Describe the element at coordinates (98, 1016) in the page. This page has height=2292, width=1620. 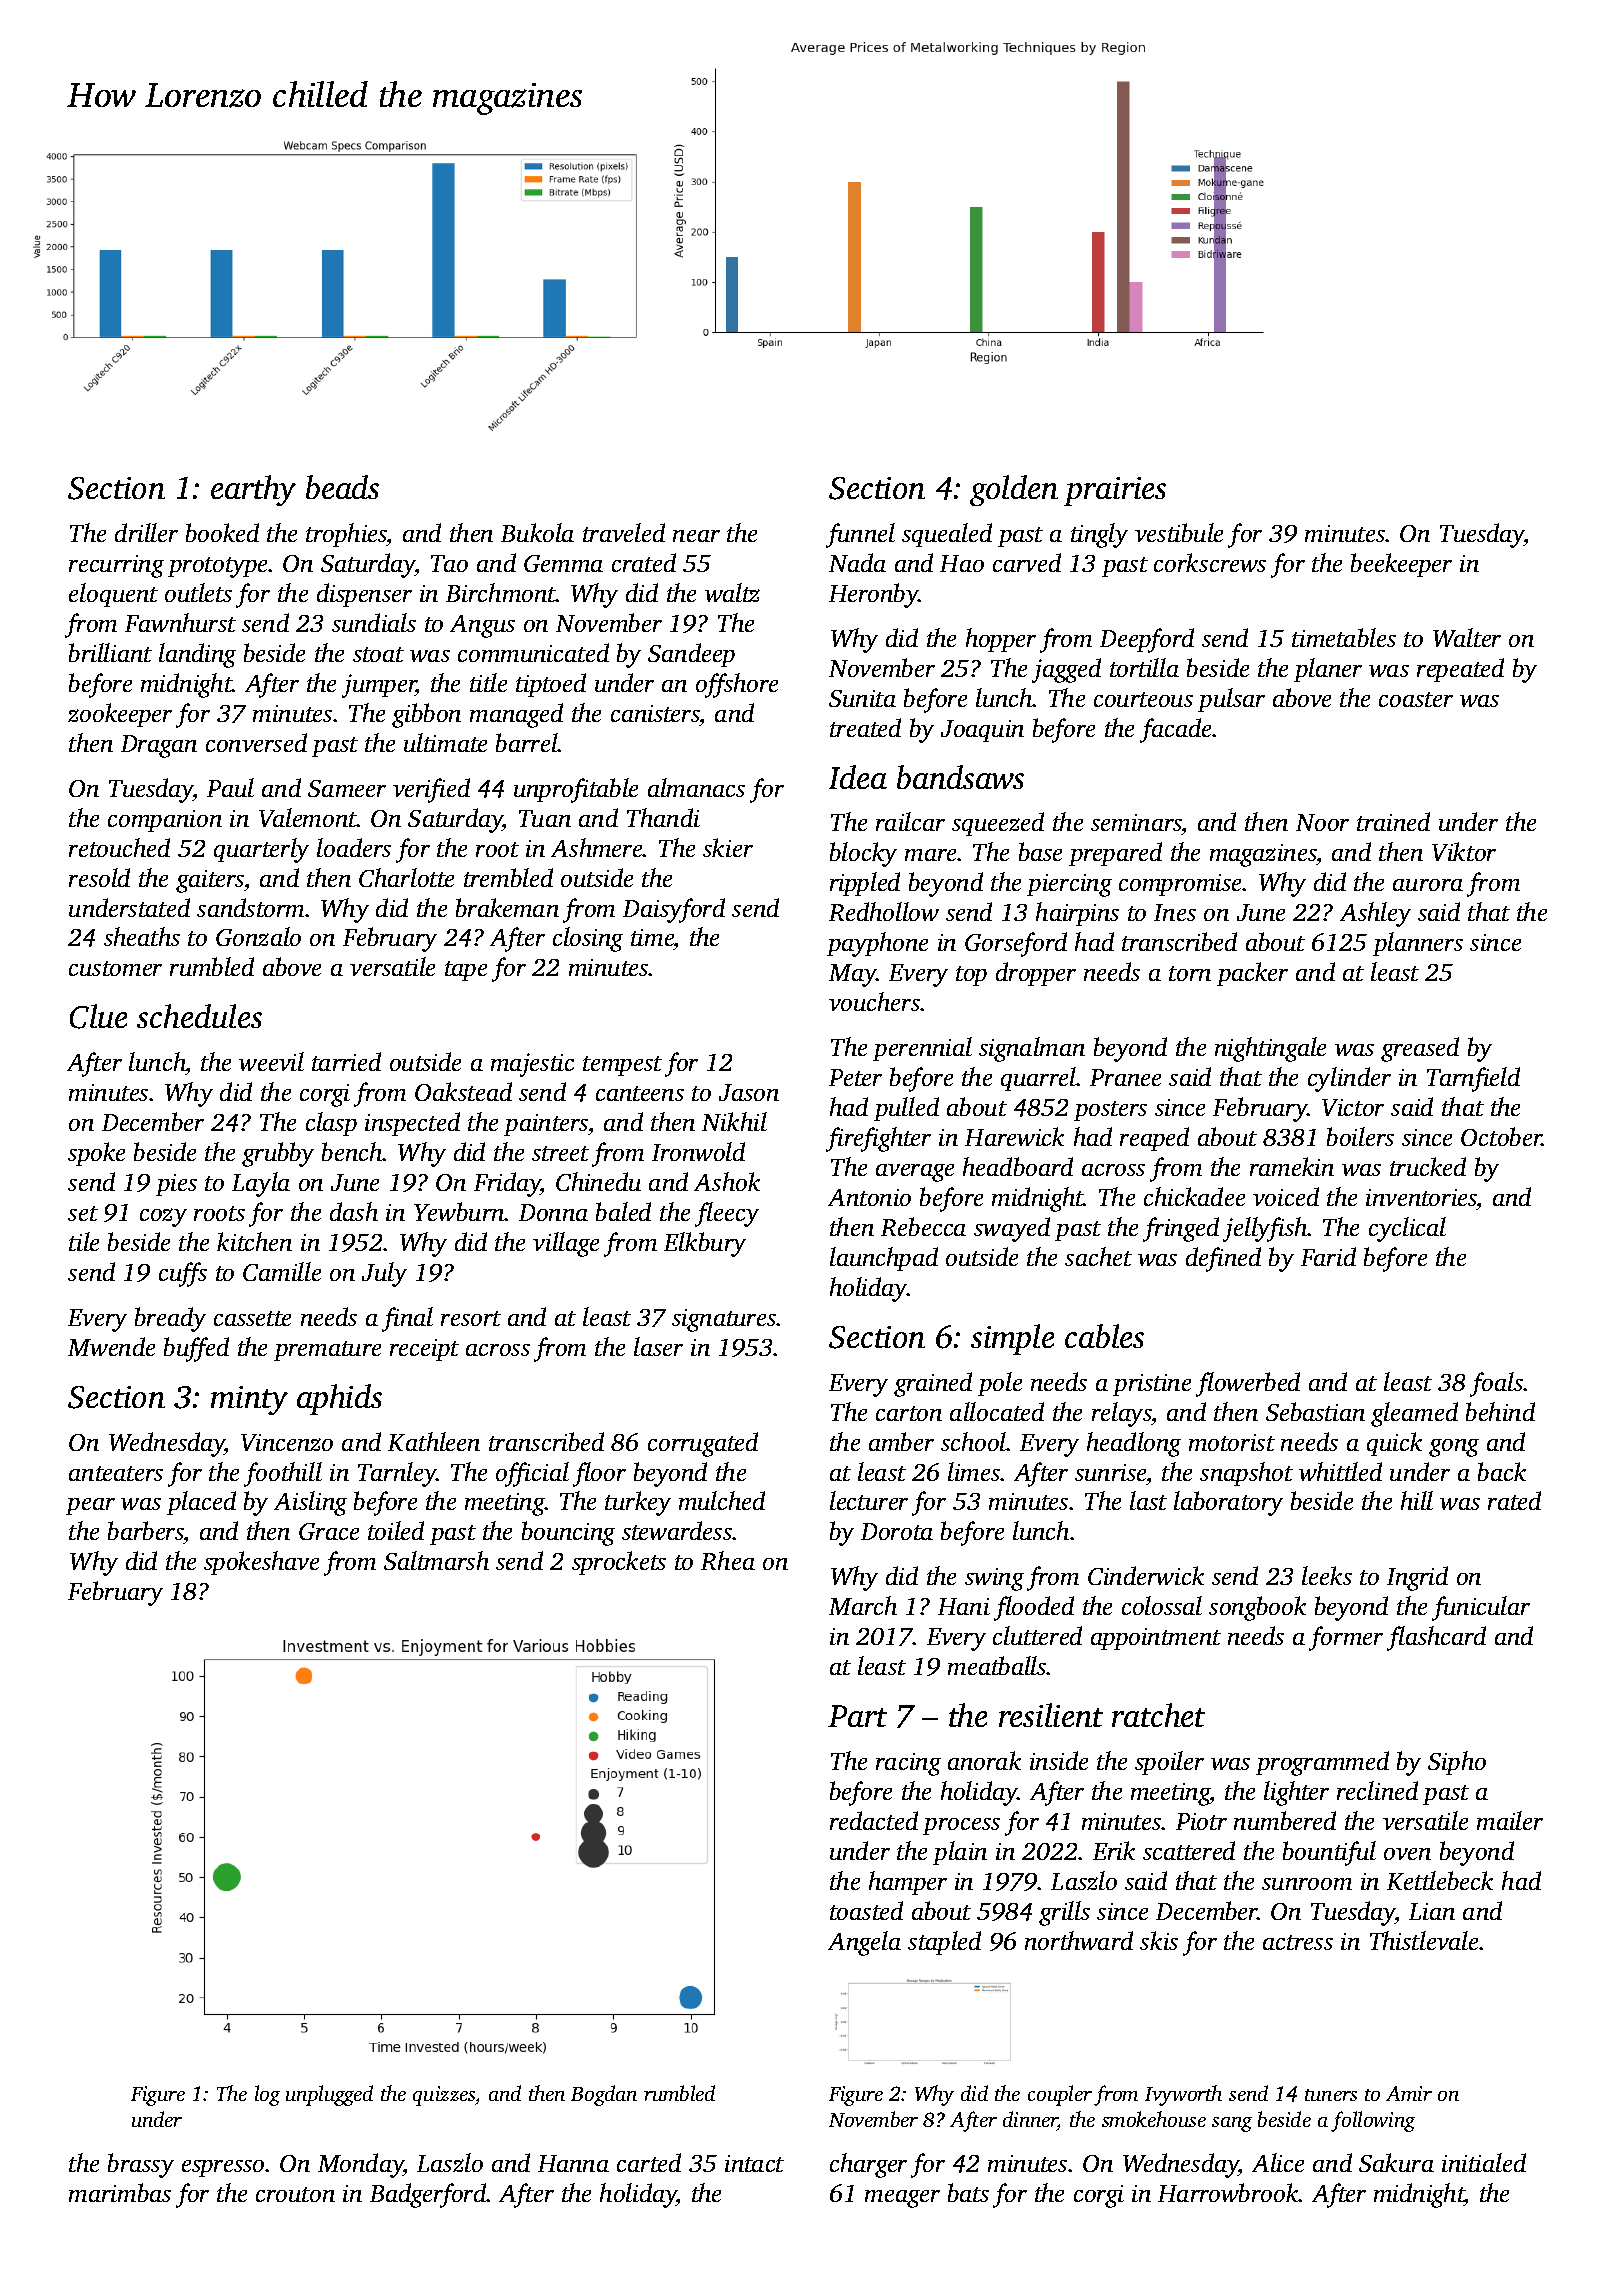
I see `Clue` at that location.
